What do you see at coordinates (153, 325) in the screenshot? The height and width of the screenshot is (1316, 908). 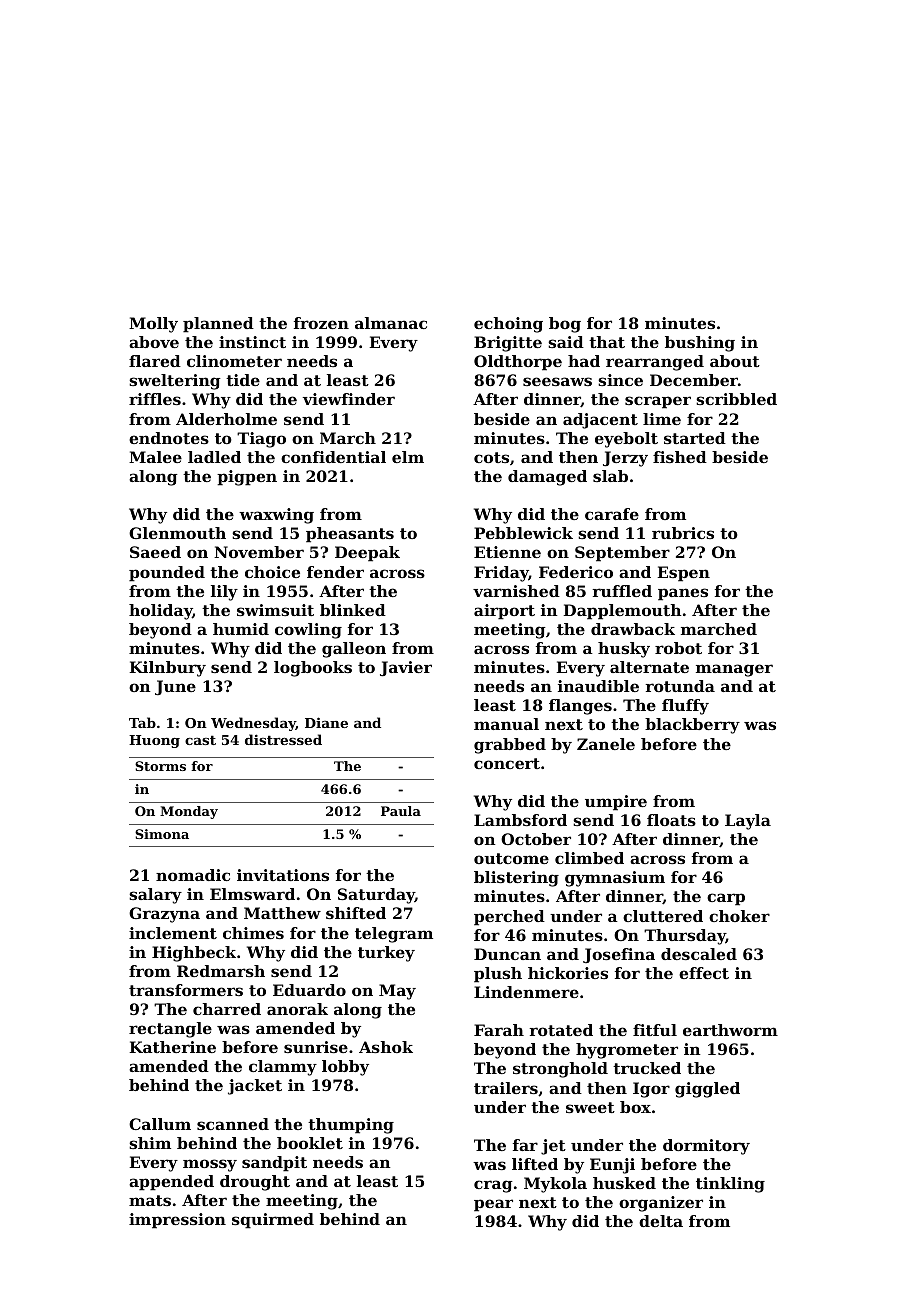 I see `Molly` at bounding box center [153, 325].
